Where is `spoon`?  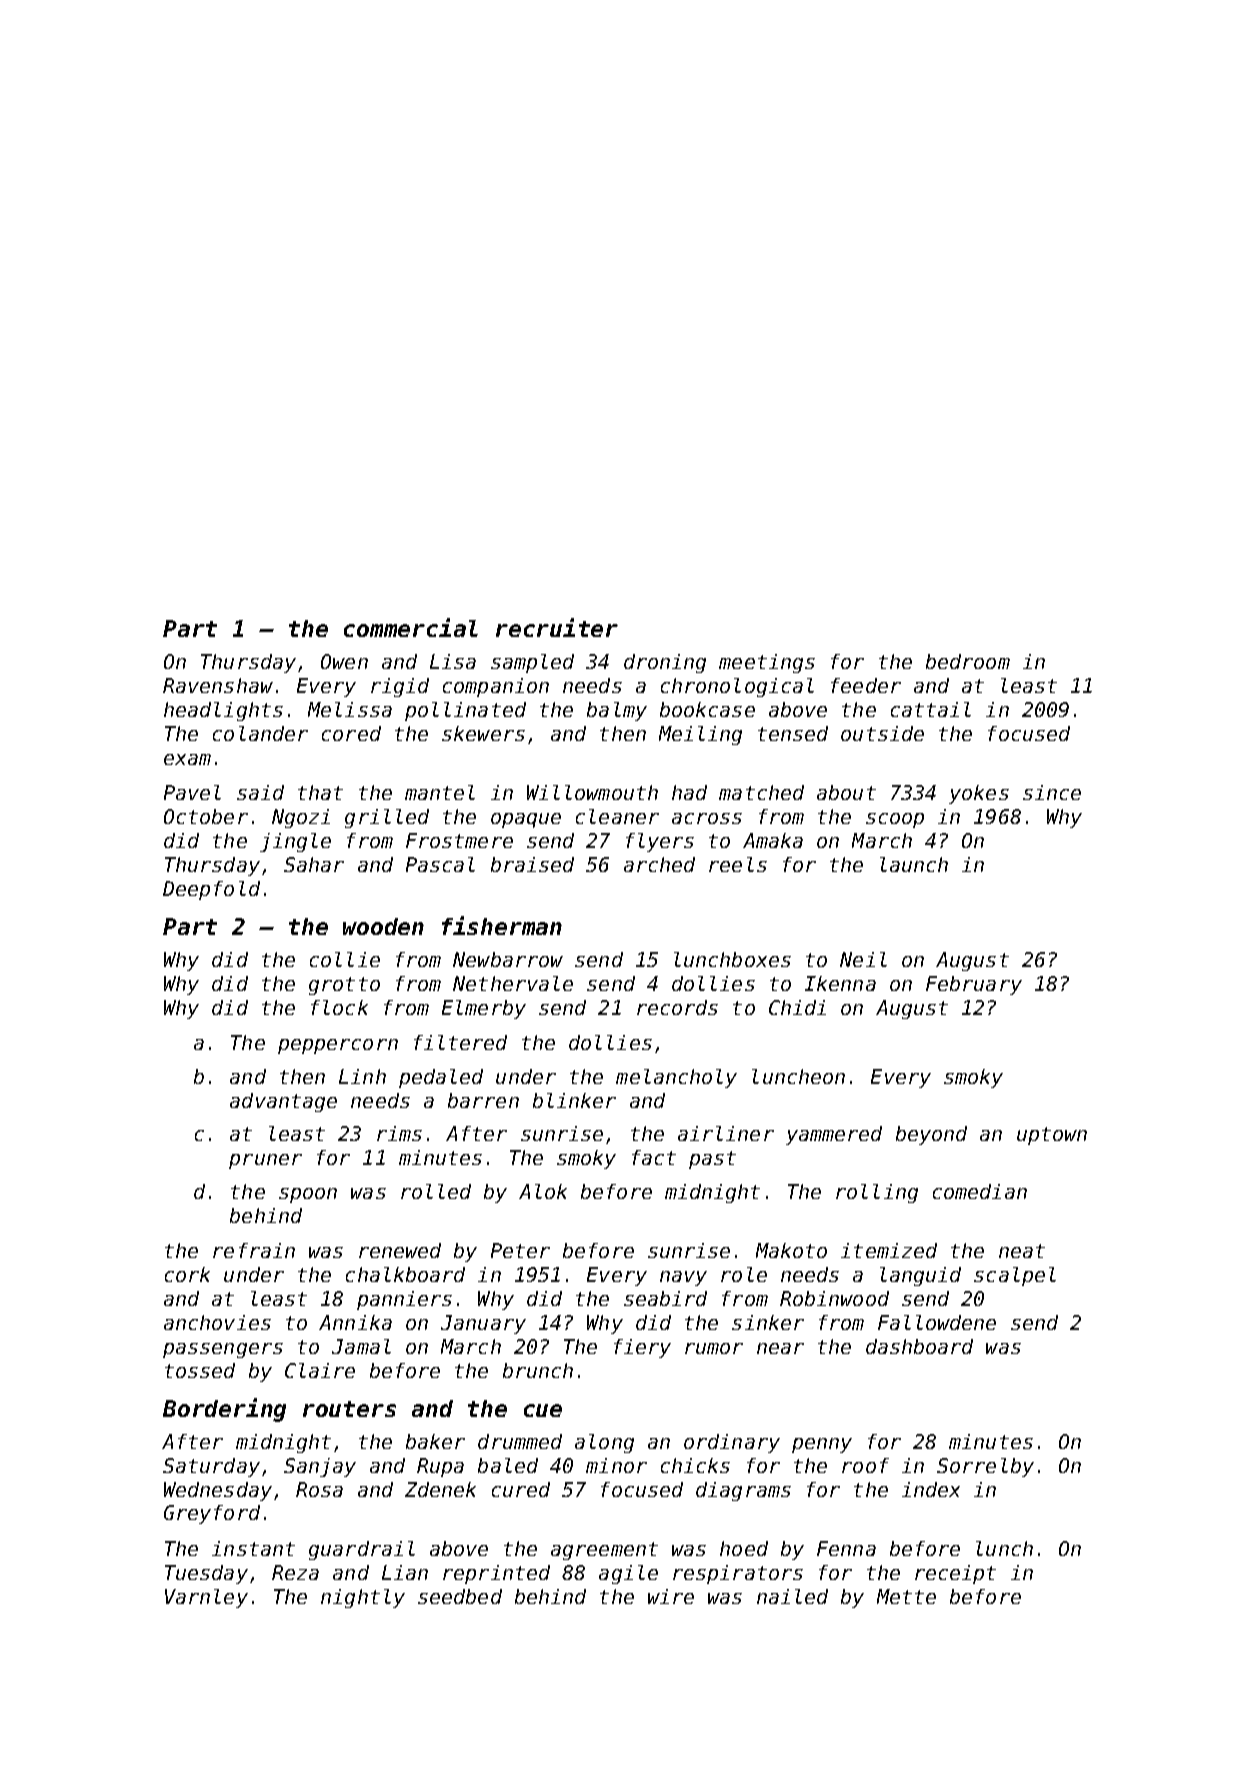 spoon is located at coordinates (308, 1195).
